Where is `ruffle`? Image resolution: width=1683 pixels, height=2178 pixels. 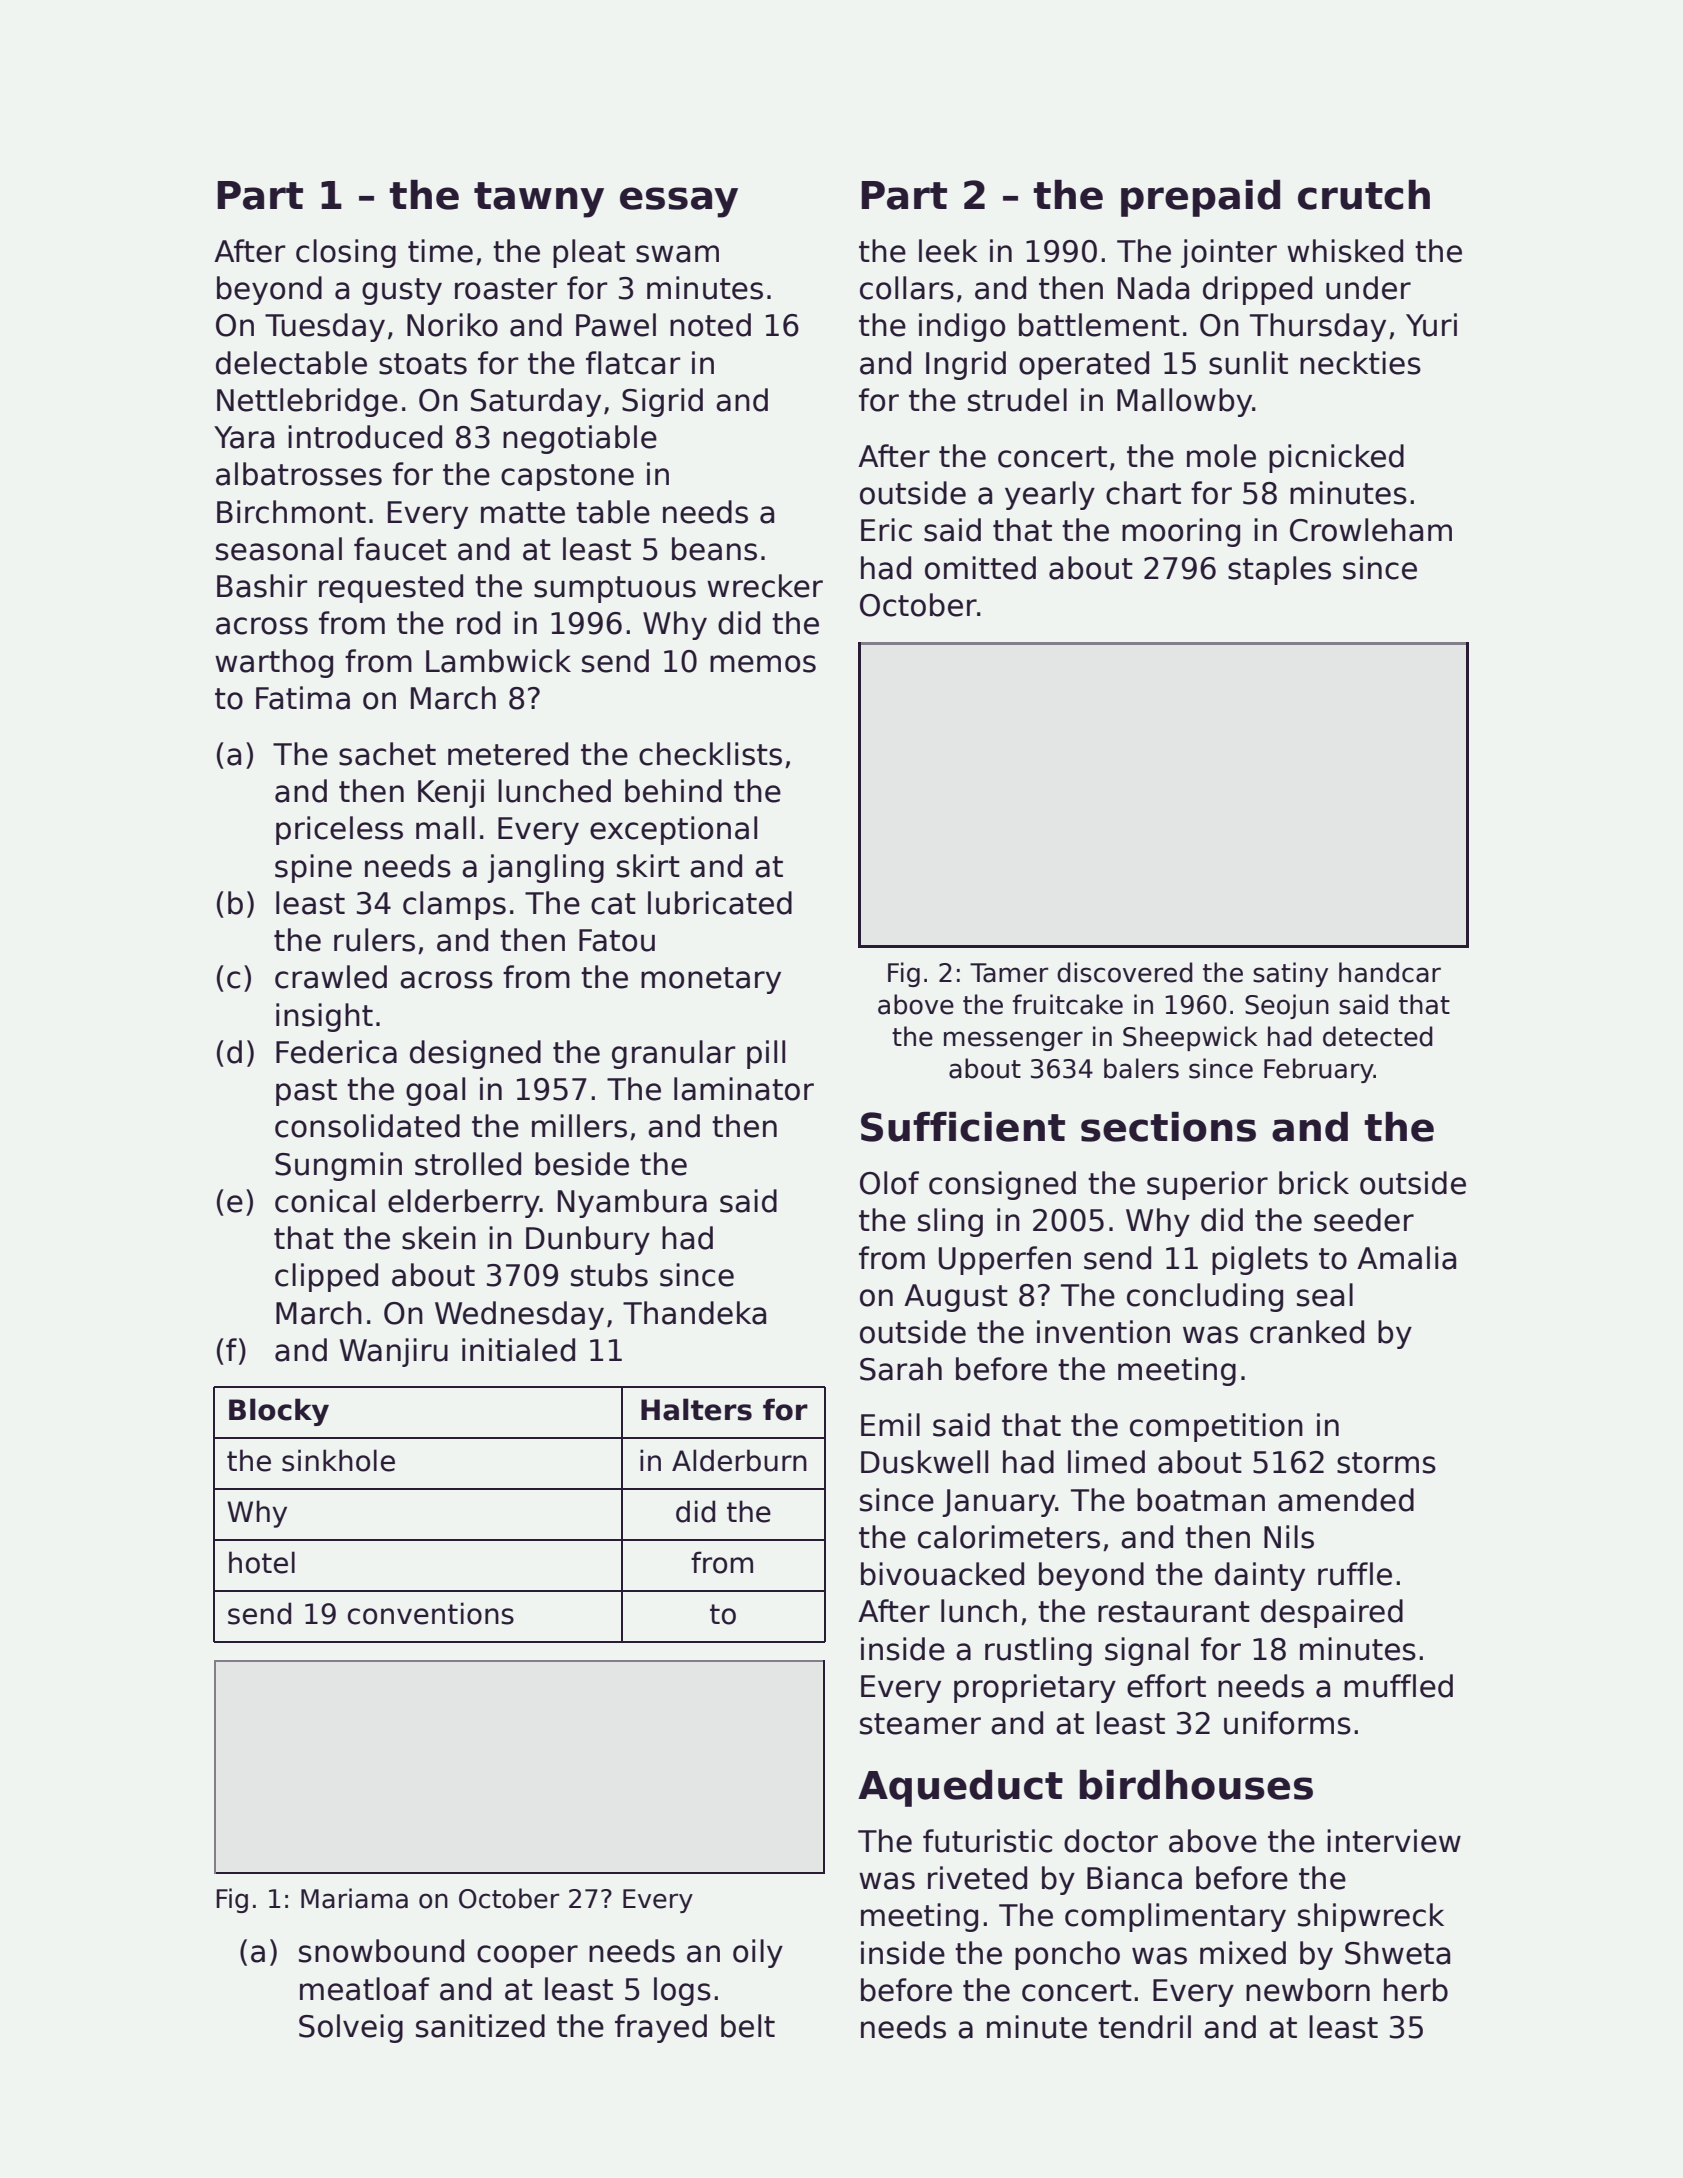 ruffle is located at coordinates (1355, 1574).
